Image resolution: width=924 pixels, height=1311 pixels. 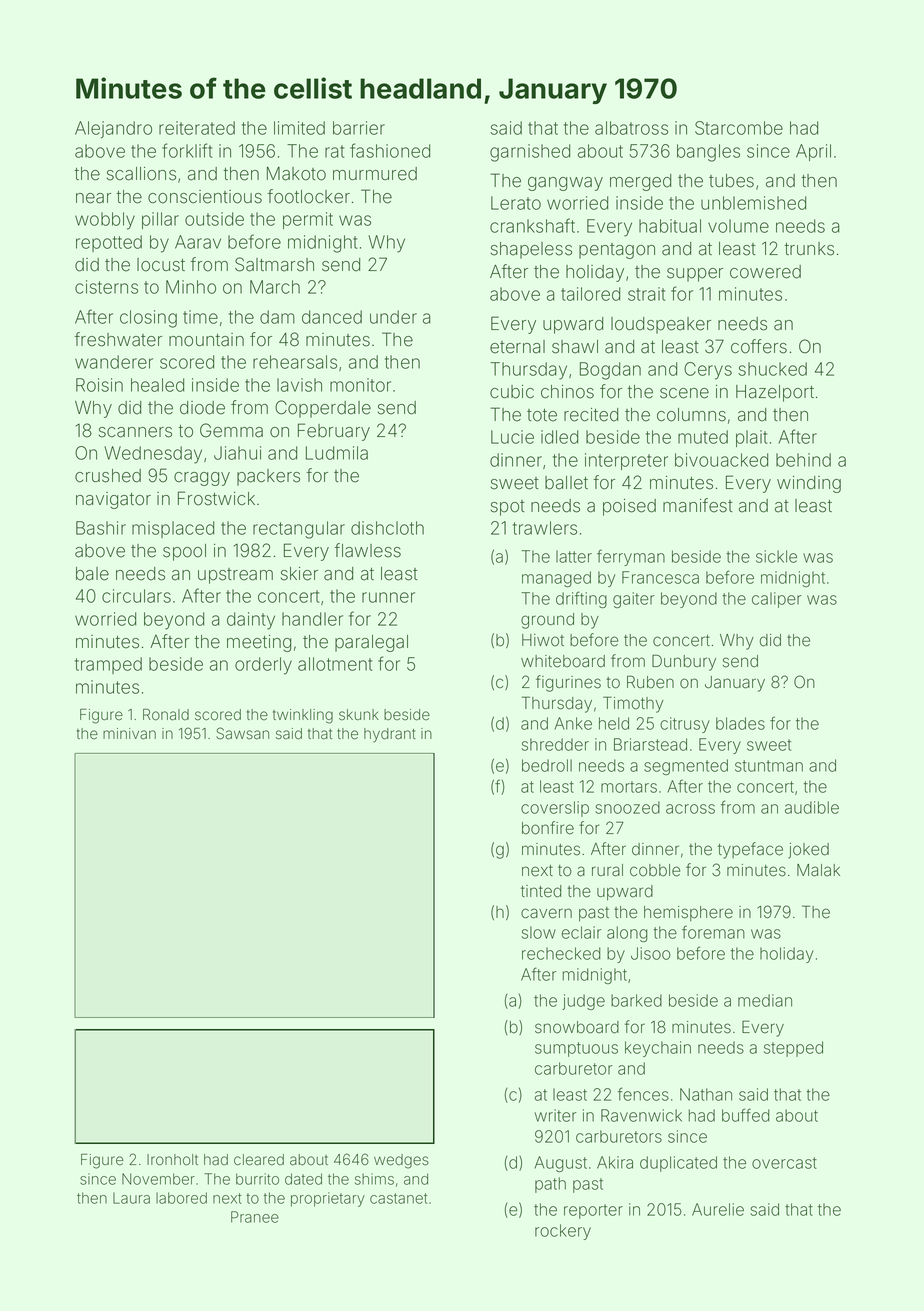 I want to click on tailored, so click(x=590, y=294).
